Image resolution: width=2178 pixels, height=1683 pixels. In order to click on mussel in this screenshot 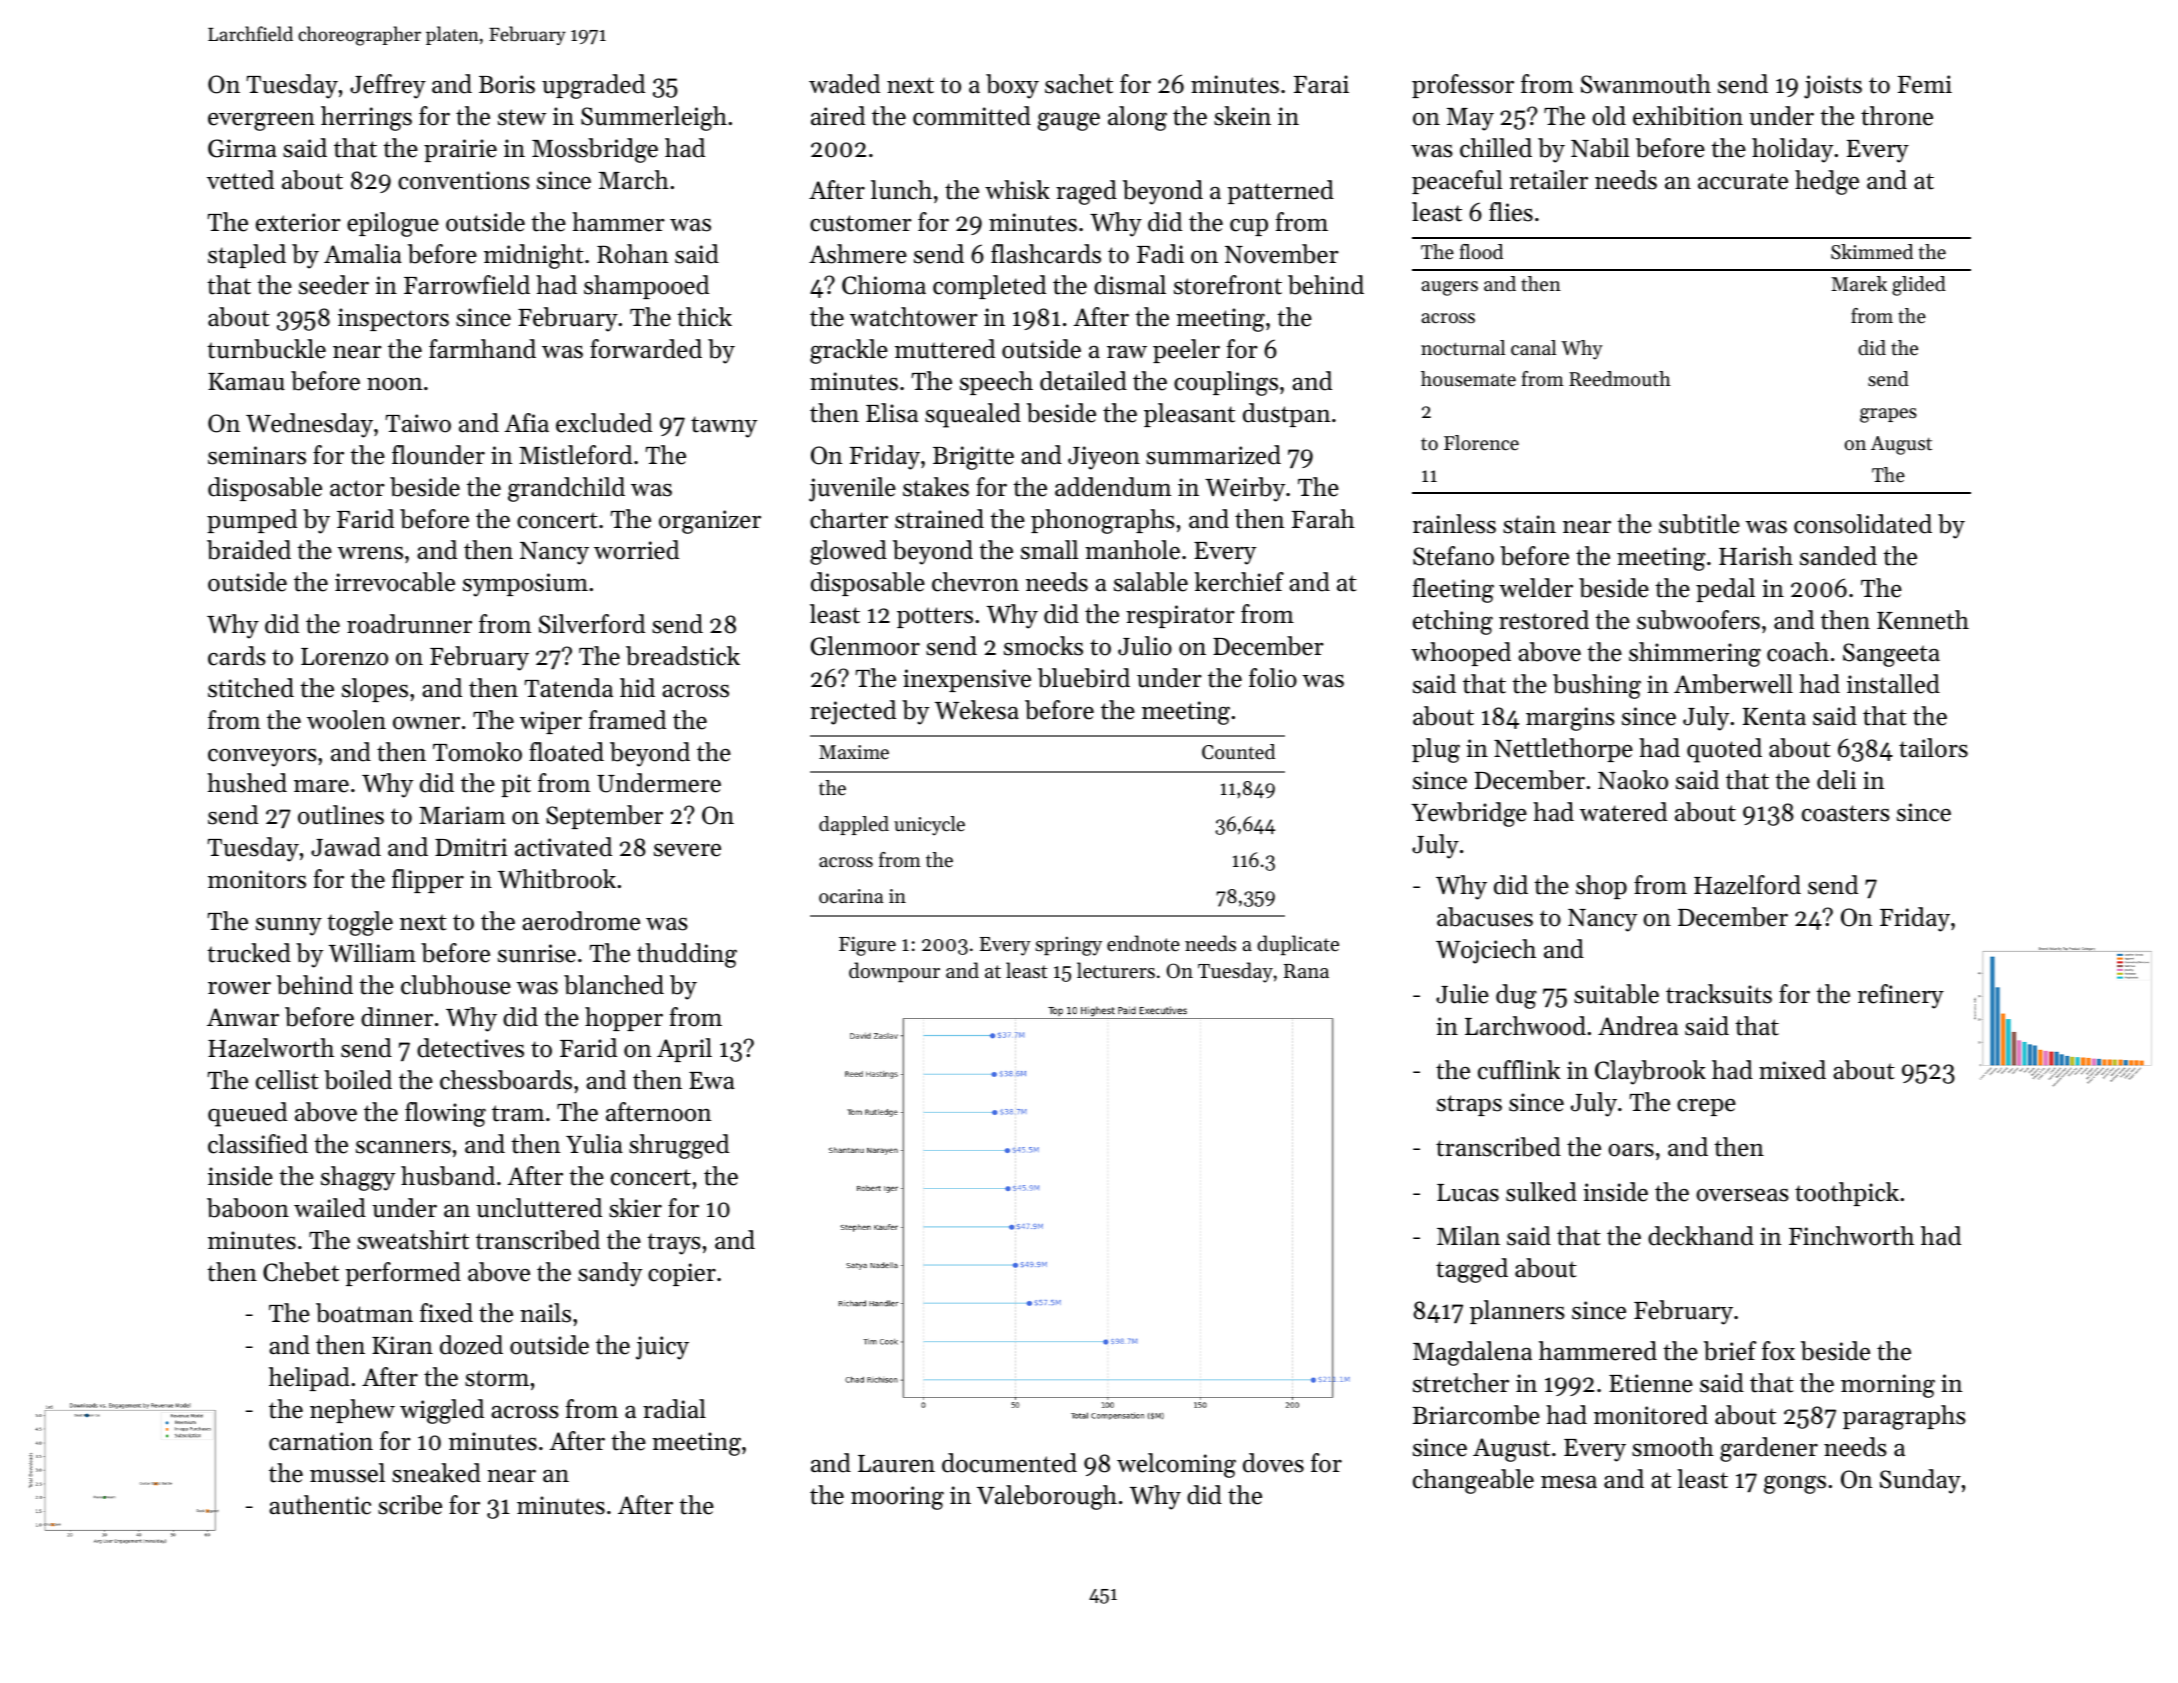, I will do `click(347, 1473)`.
